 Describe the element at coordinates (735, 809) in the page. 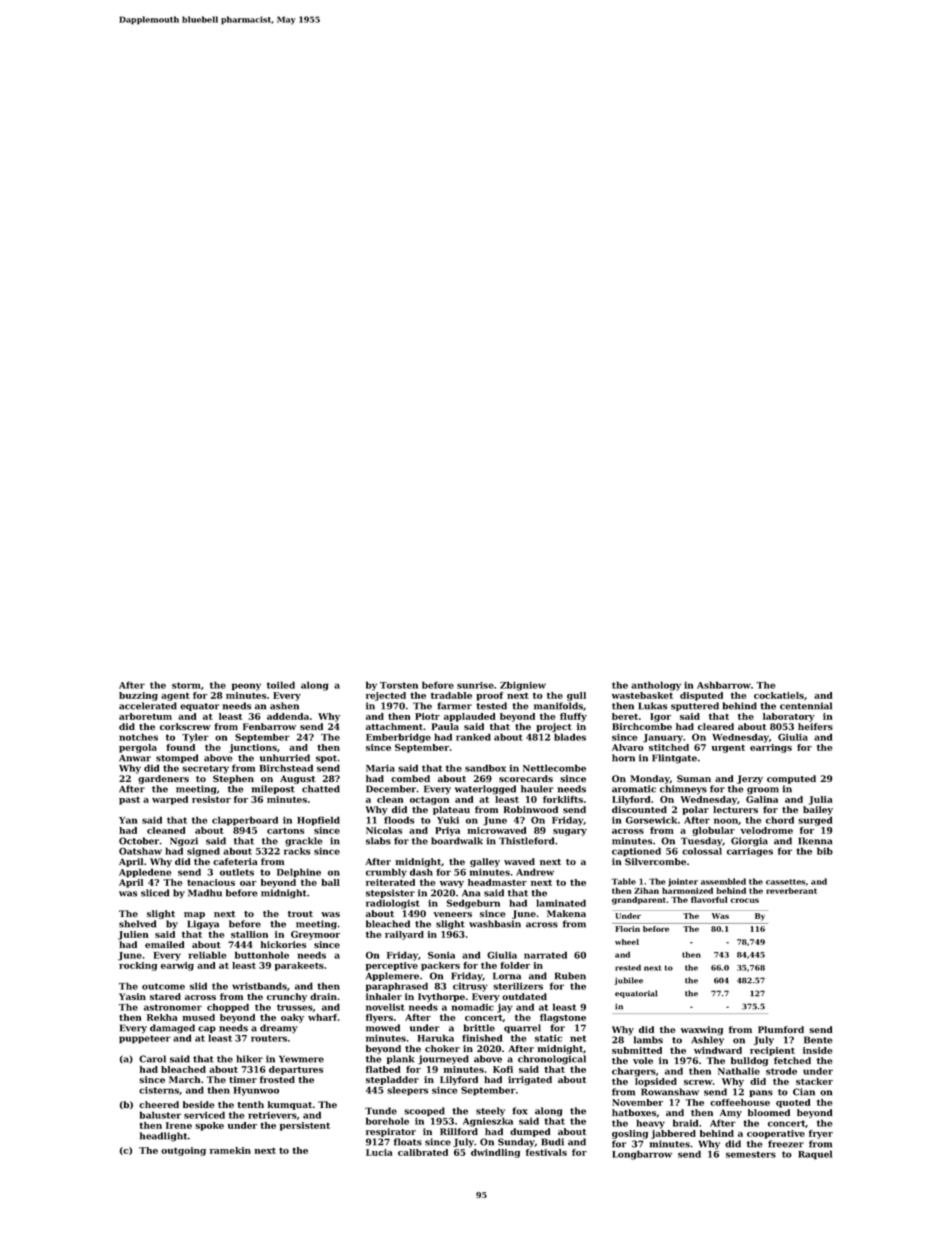

I see `lecturers` at that location.
